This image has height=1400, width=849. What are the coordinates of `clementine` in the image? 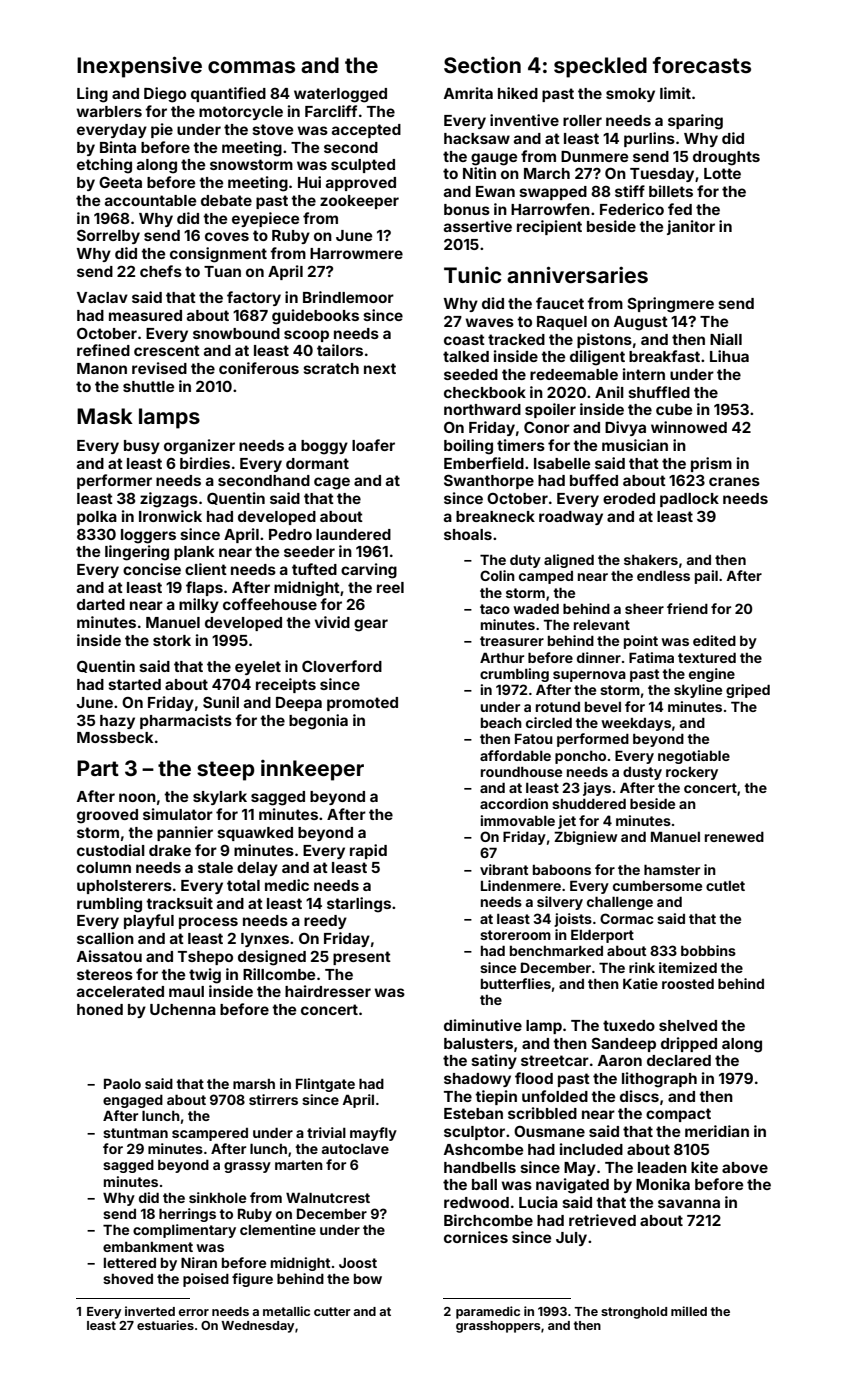 It's located at (278, 1229).
